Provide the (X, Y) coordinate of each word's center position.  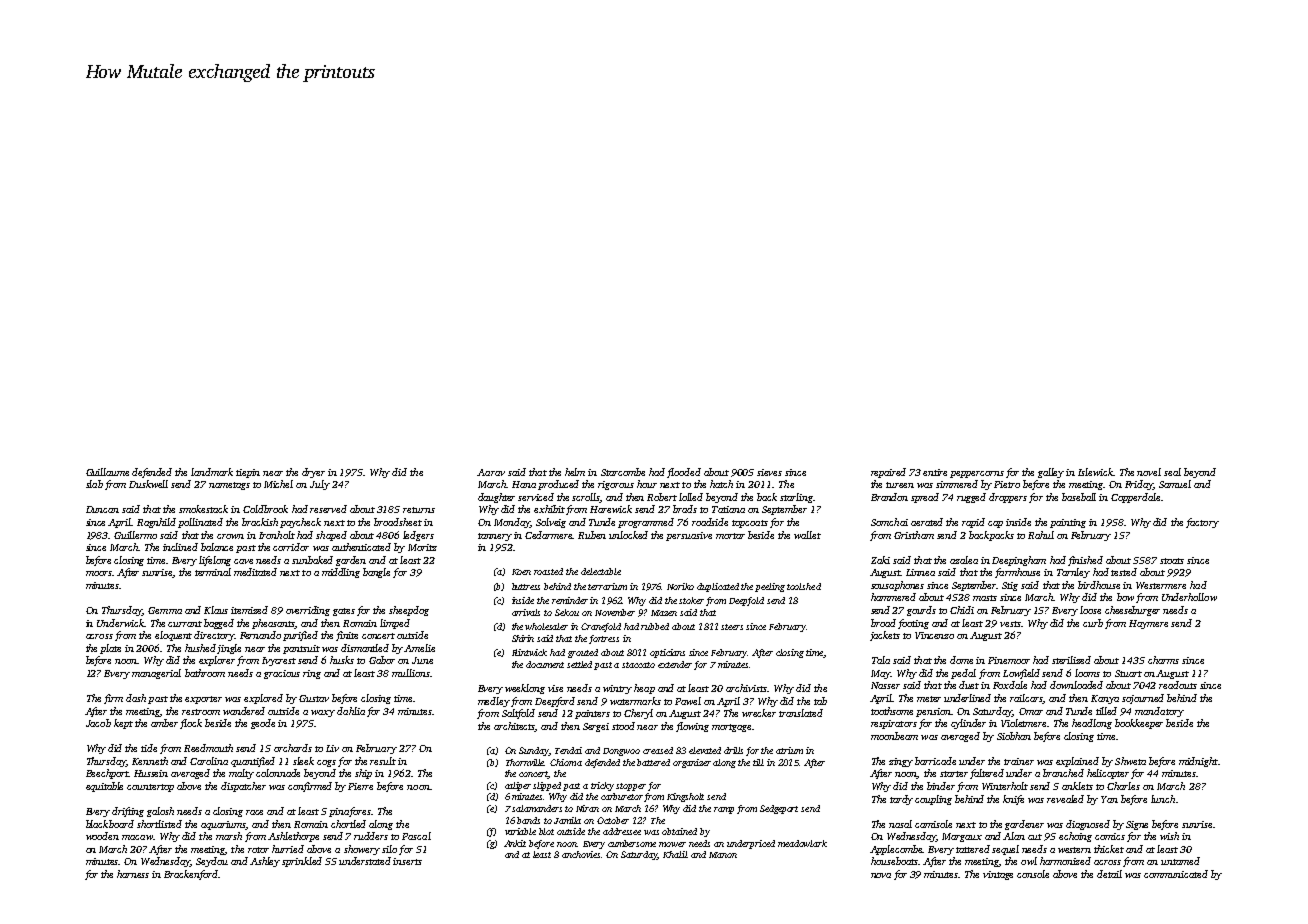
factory (1202, 523)
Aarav (491, 472)
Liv (332, 748)
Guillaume (107, 472)
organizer (692, 763)
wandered (244, 711)
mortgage (731, 728)
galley (1051, 473)
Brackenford (191, 875)
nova (881, 875)
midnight (1198, 762)
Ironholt (277, 535)
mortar (730, 536)
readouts (1178, 685)
